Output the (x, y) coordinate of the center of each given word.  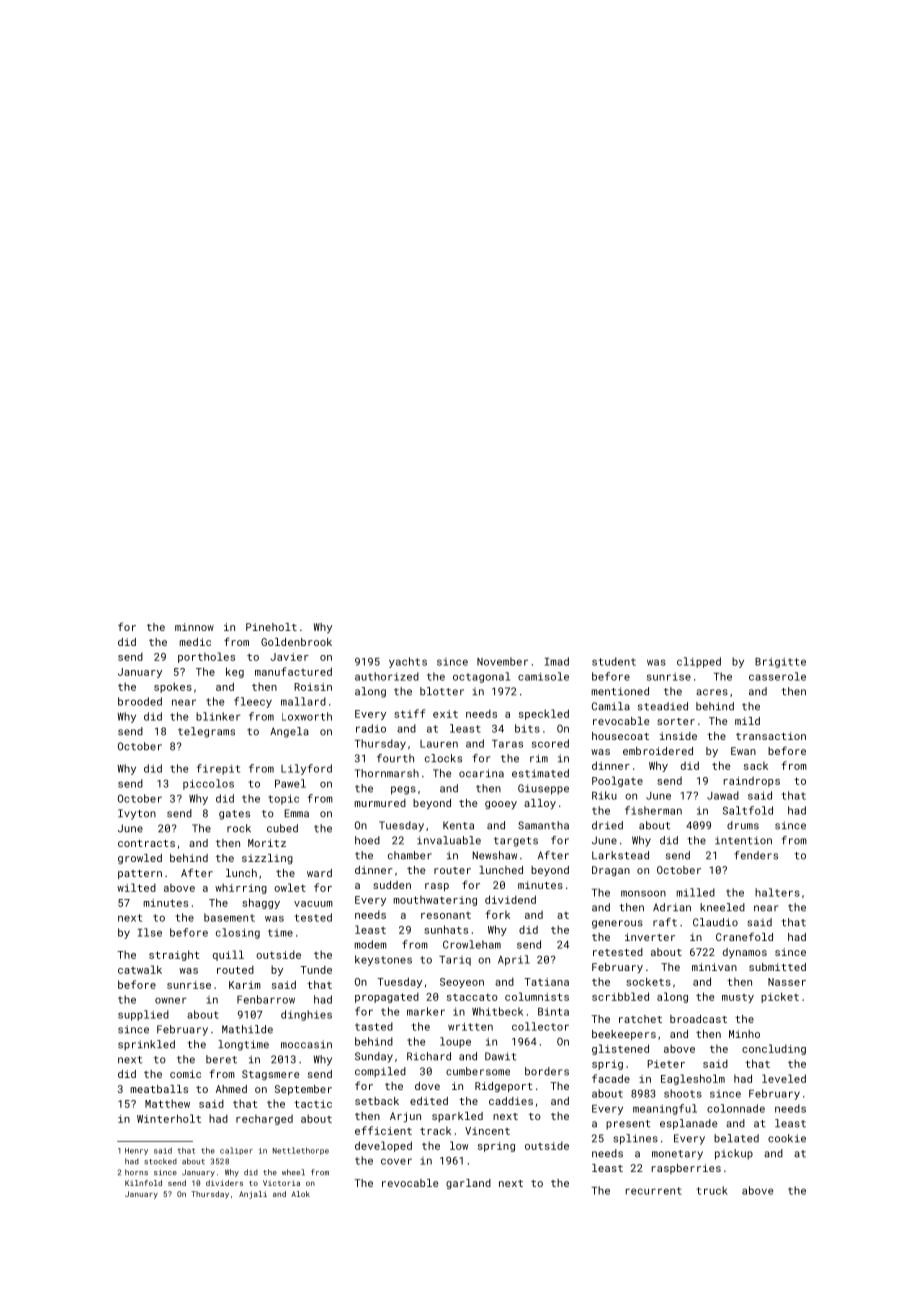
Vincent (487, 1131)
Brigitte (780, 663)
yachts (408, 662)
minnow (194, 627)
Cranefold (744, 936)
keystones (383, 960)
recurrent (654, 1191)
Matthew (167, 1103)
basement (229, 917)
